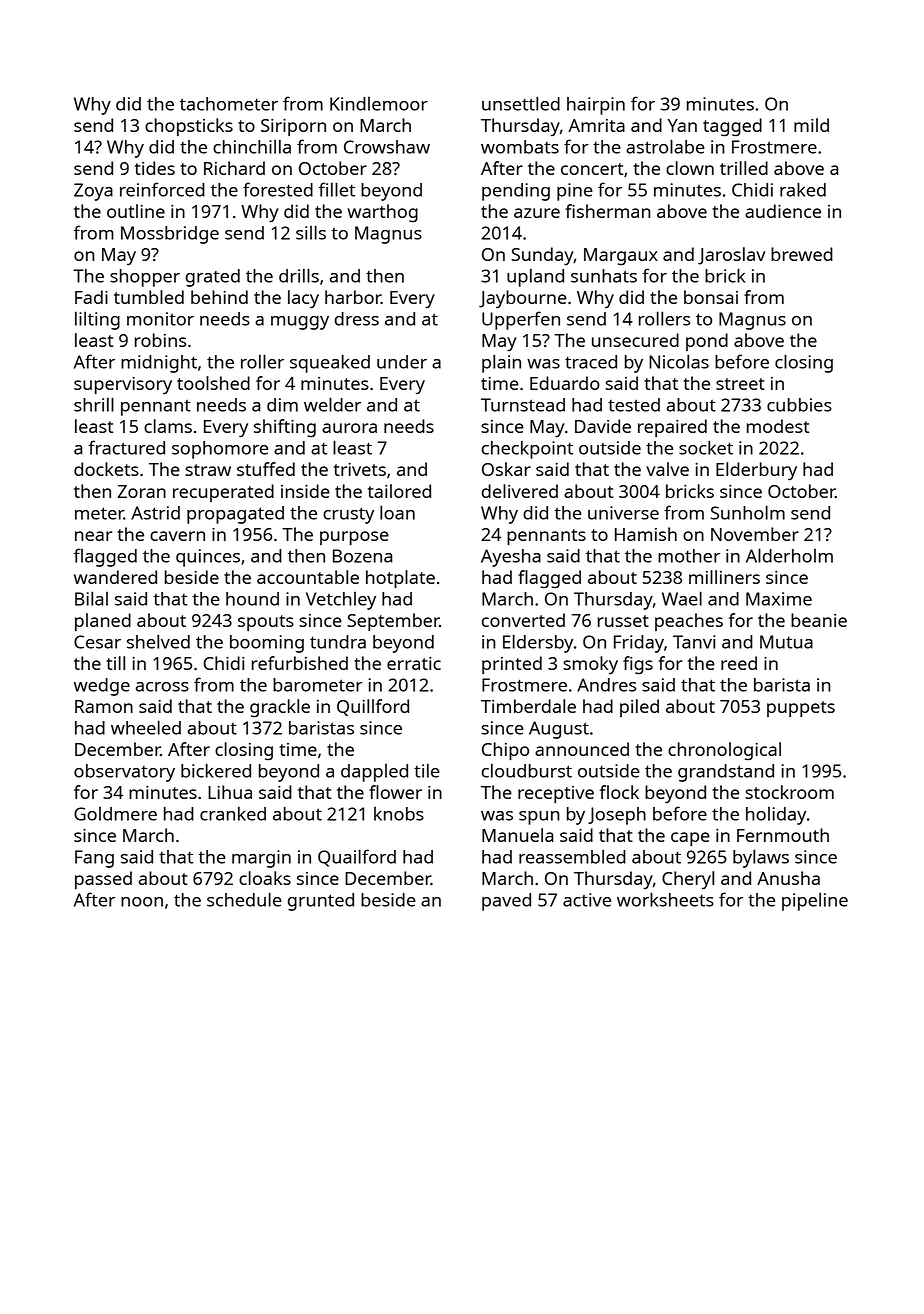 The height and width of the document is (1314, 924). What do you see at coordinates (665, 899) in the document?
I see `worksheets` at bounding box center [665, 899].
